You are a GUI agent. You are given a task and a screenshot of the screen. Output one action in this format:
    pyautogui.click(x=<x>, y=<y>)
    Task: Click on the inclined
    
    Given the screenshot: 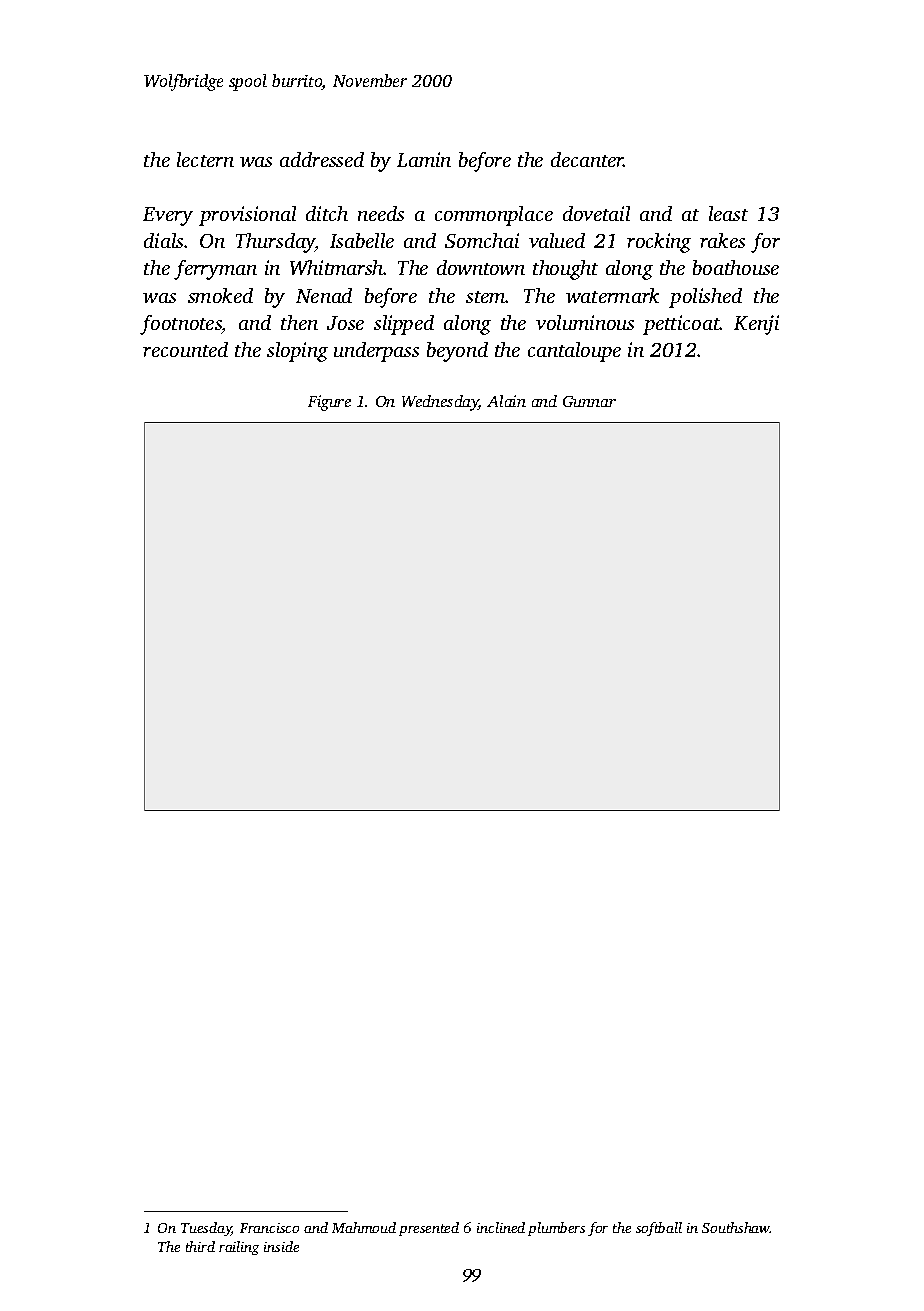 What is the action you would take?
    pyautogui.click(x=501, y=1227)
